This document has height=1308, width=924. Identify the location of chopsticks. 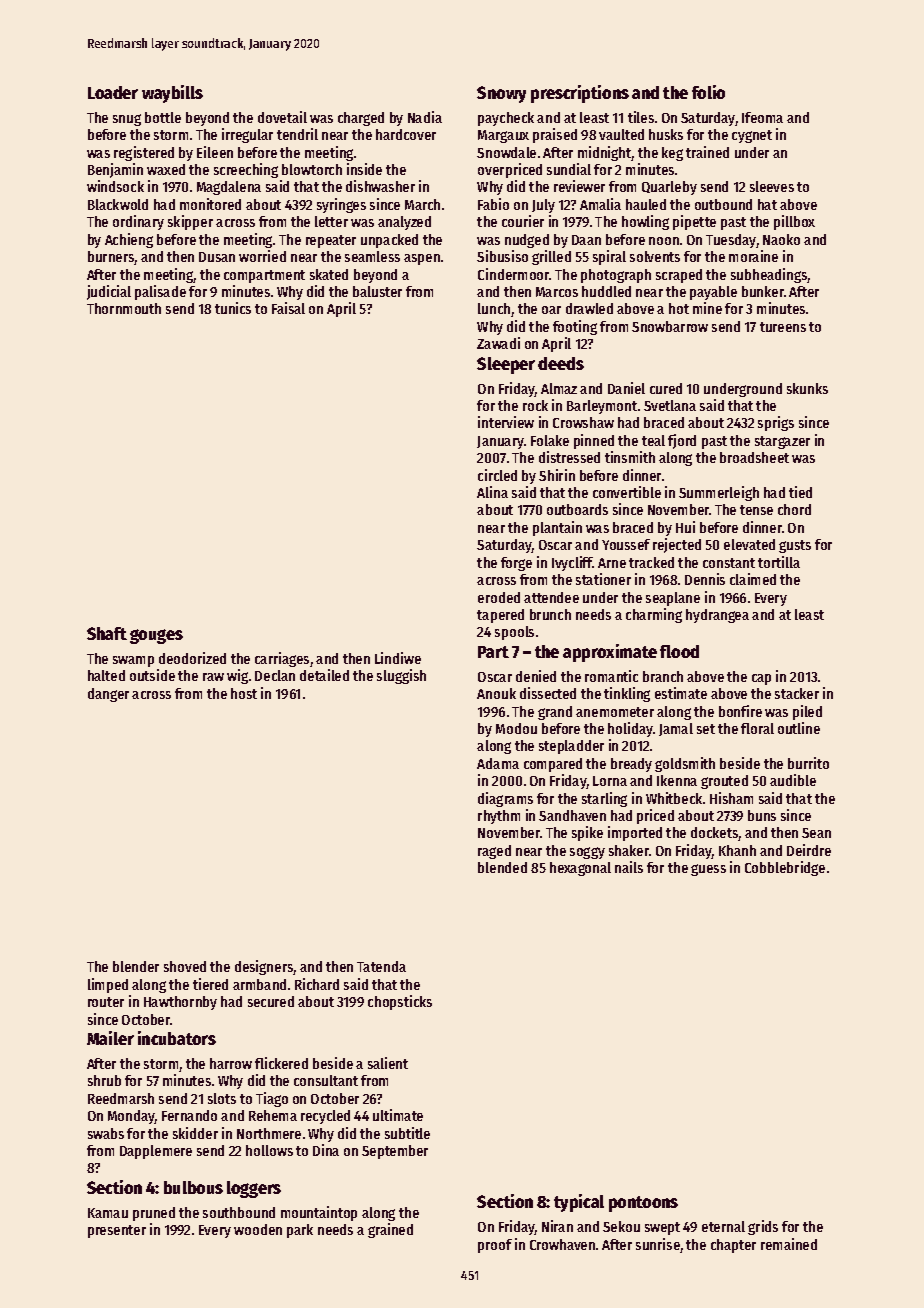
(400, 1002).
